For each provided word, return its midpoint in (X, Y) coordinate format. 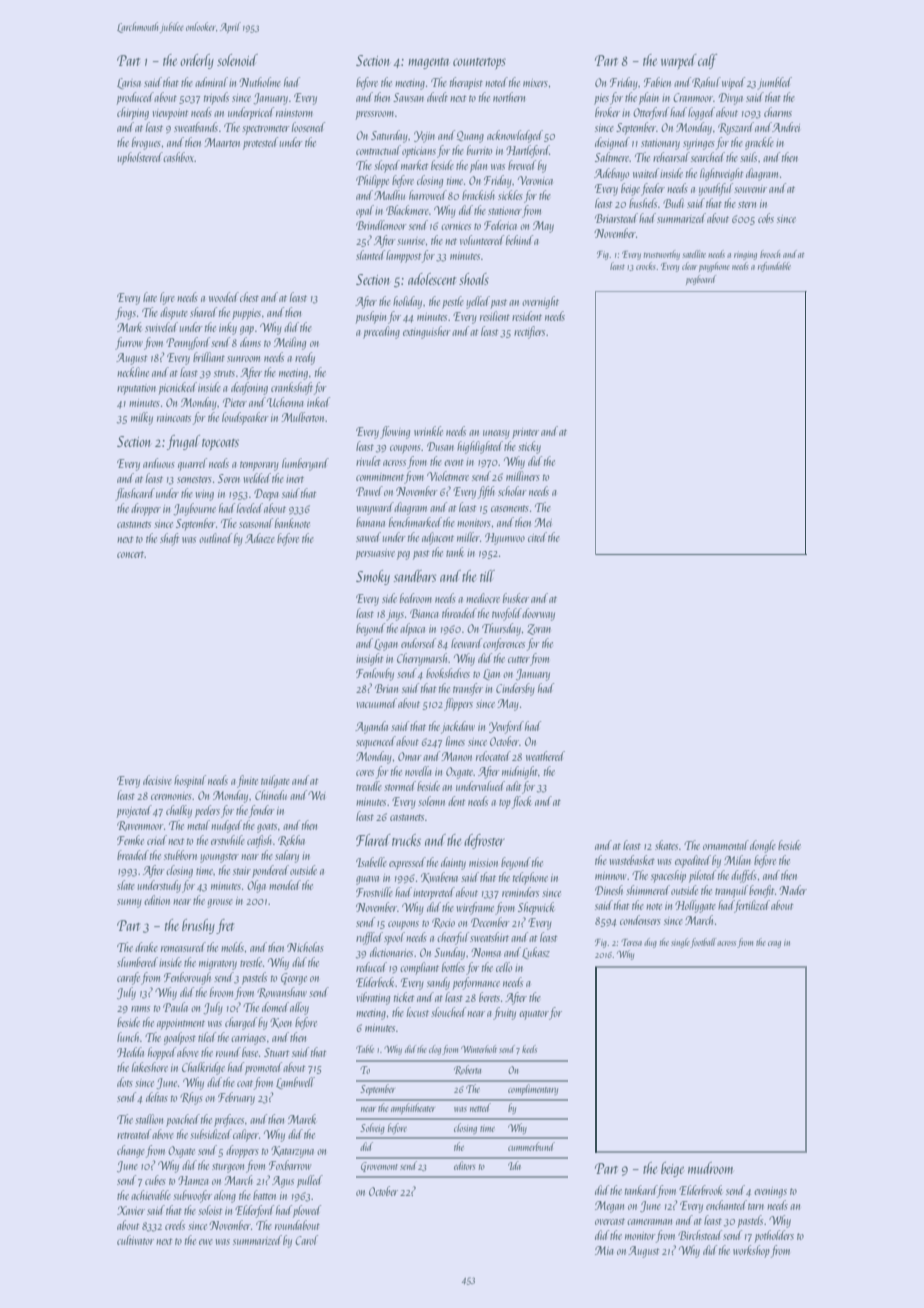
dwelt (437, 97)
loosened (308, 127)
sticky (529, 447)
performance (476, 983)
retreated (134, 1134)
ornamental (726, 845)
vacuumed (376, 703)
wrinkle (428, 431)
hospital (190, 781)
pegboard (701, 280)
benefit (762, 891)
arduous (159, 463)
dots (125, 1082)
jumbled (774, 83)
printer (525, 433)
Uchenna (285, 402)
